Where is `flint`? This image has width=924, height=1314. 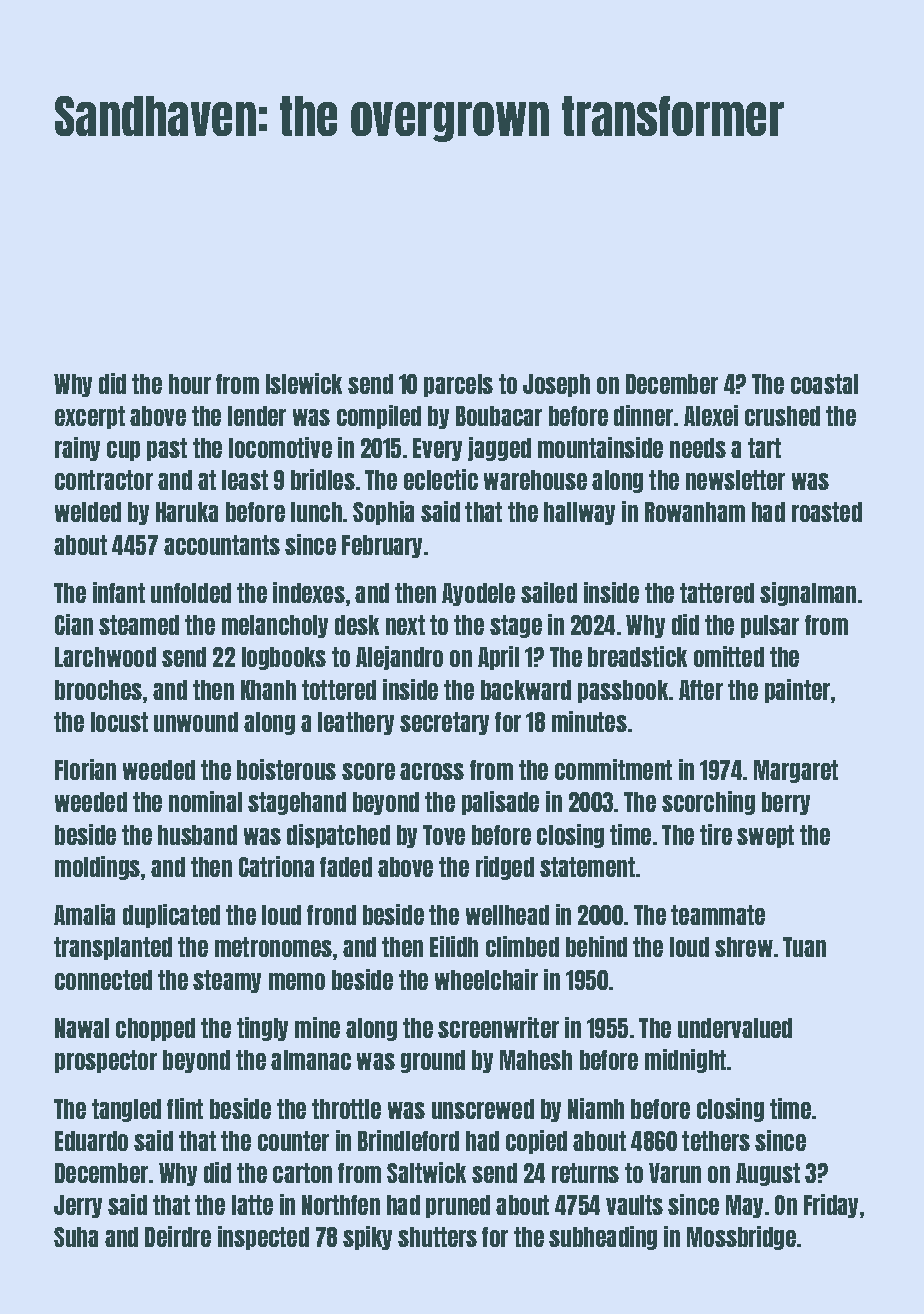
flint is located at coordinates (185, 1108).
